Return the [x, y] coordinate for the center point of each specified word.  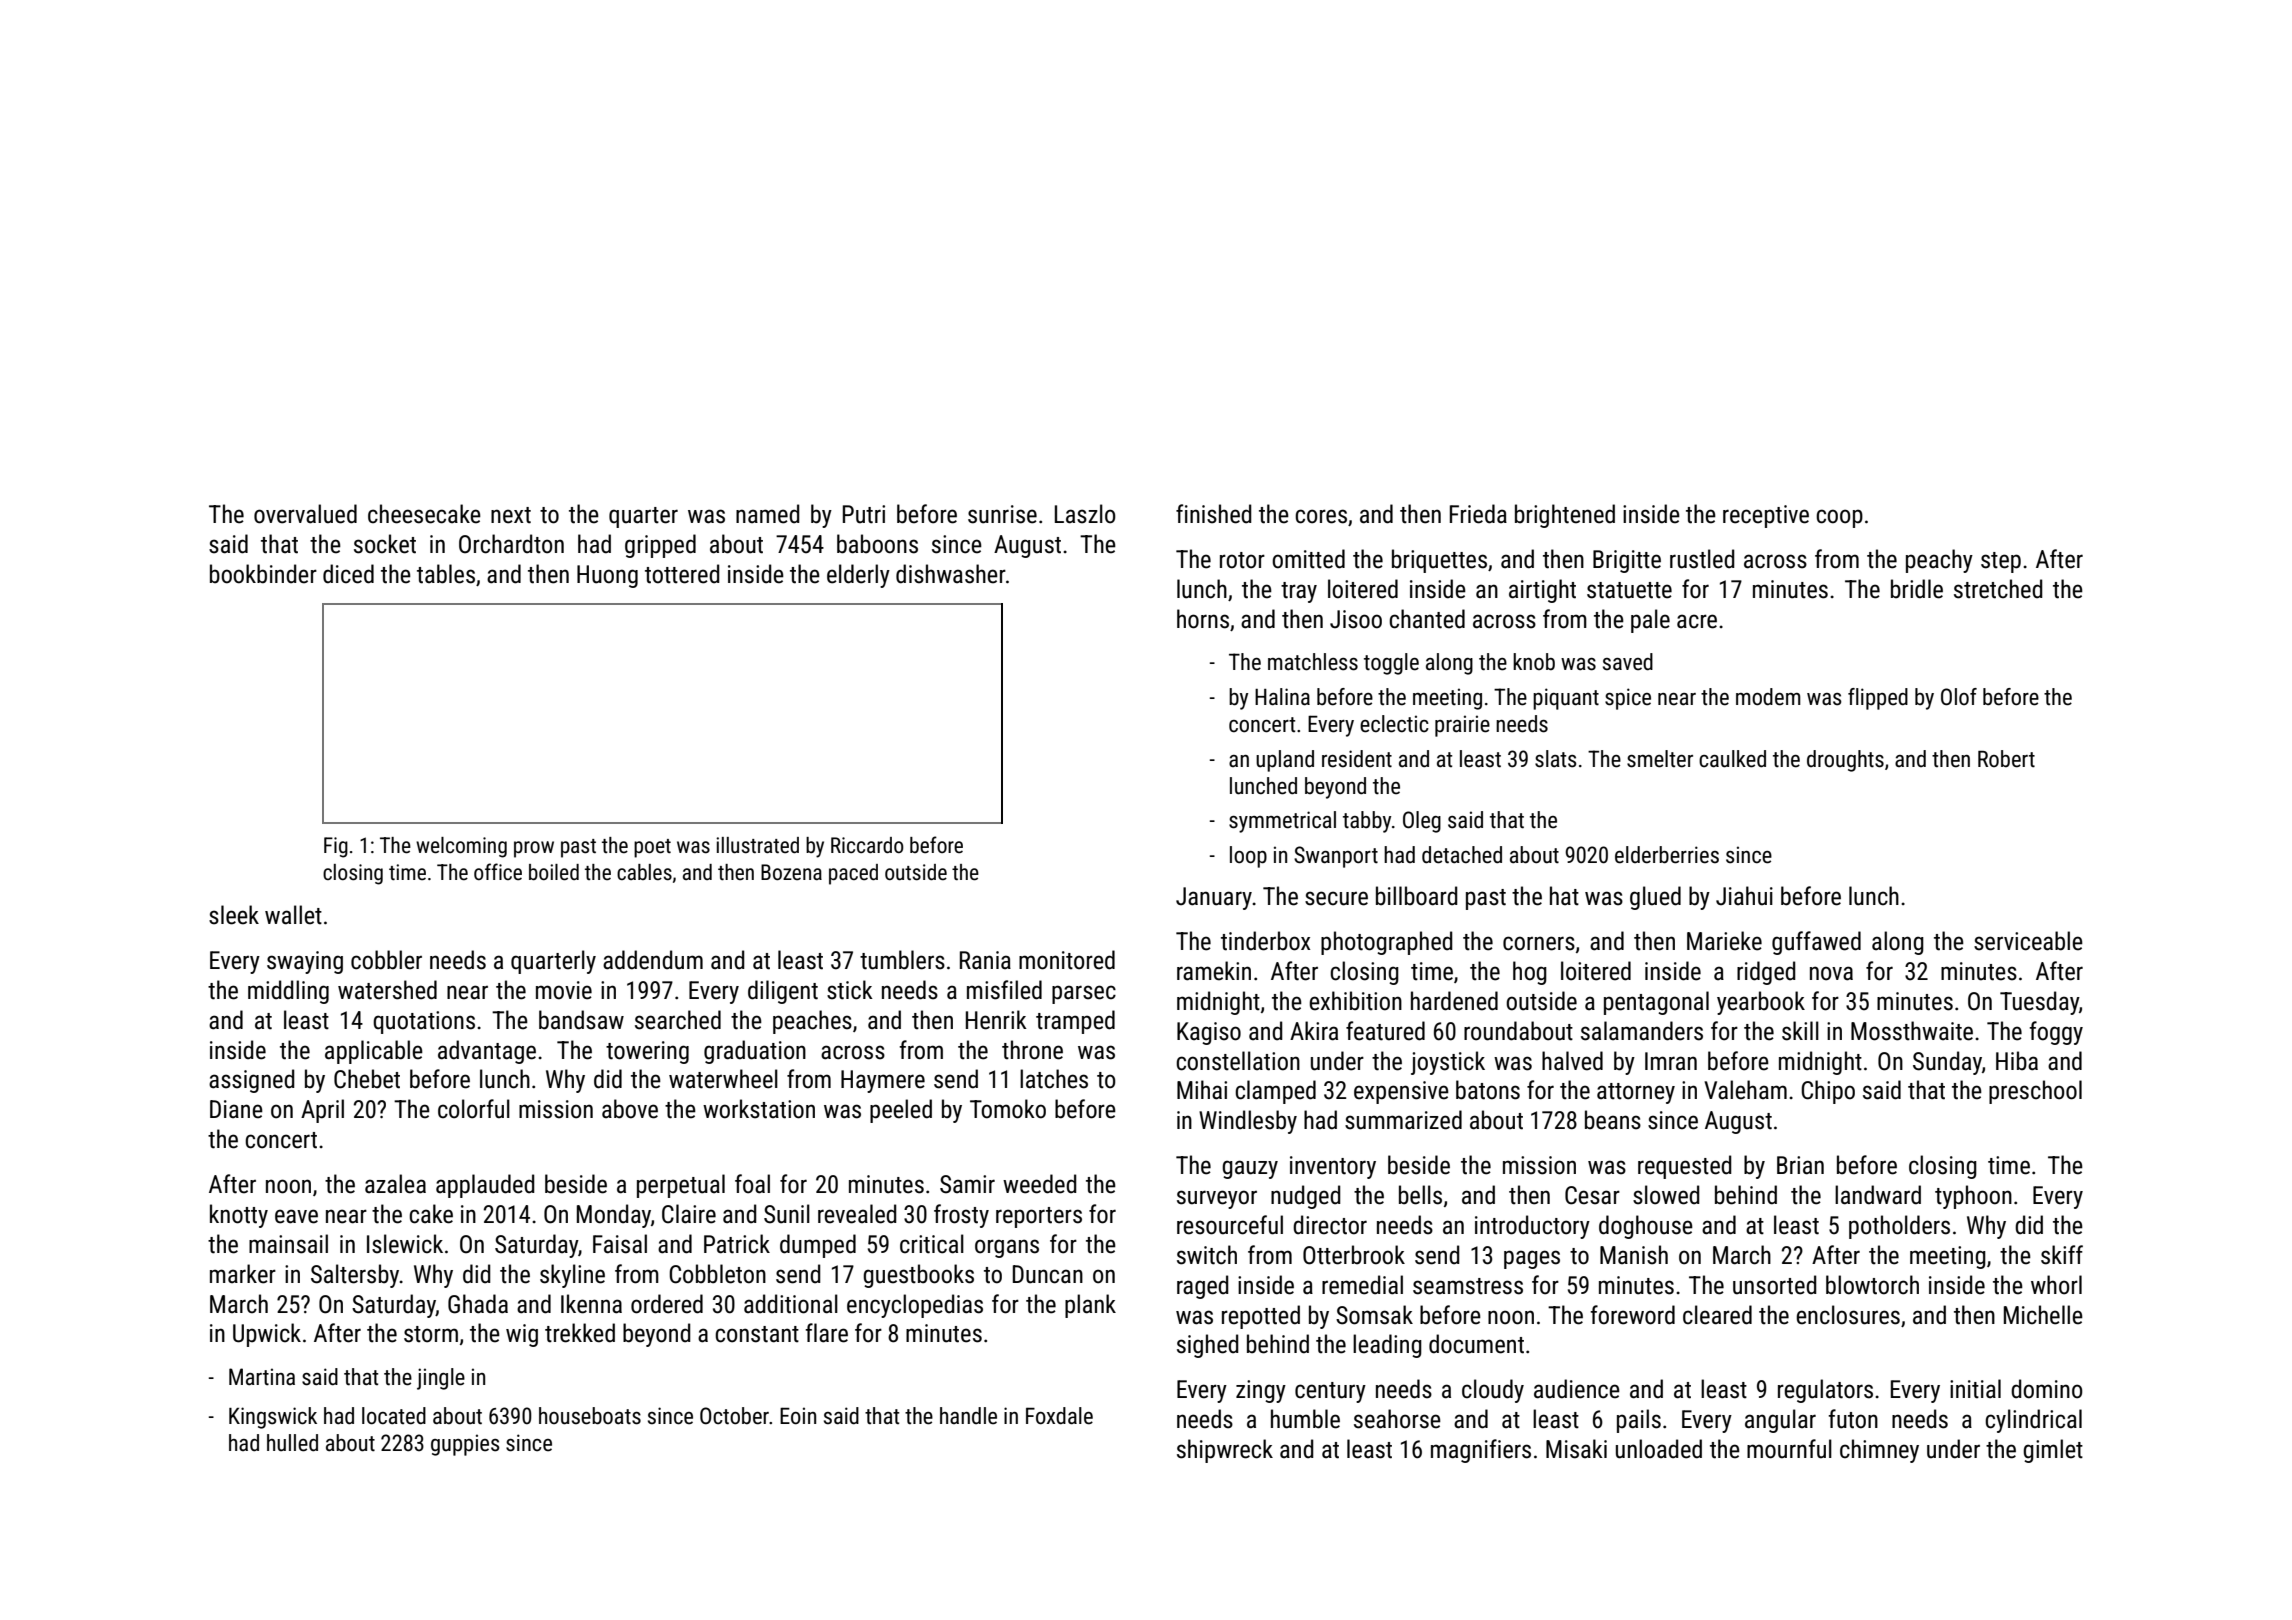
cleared [1717, 1315]
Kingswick [273, 1418]
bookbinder [263, 574]
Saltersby [355, 1276]
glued [1655, 898]
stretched [1998, 589]
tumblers [902, 960]
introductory [1532, 1227]
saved [1628, 662]
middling [288, 992]
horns [1203, 619]
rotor [1242, 560]
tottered [682, 574]
